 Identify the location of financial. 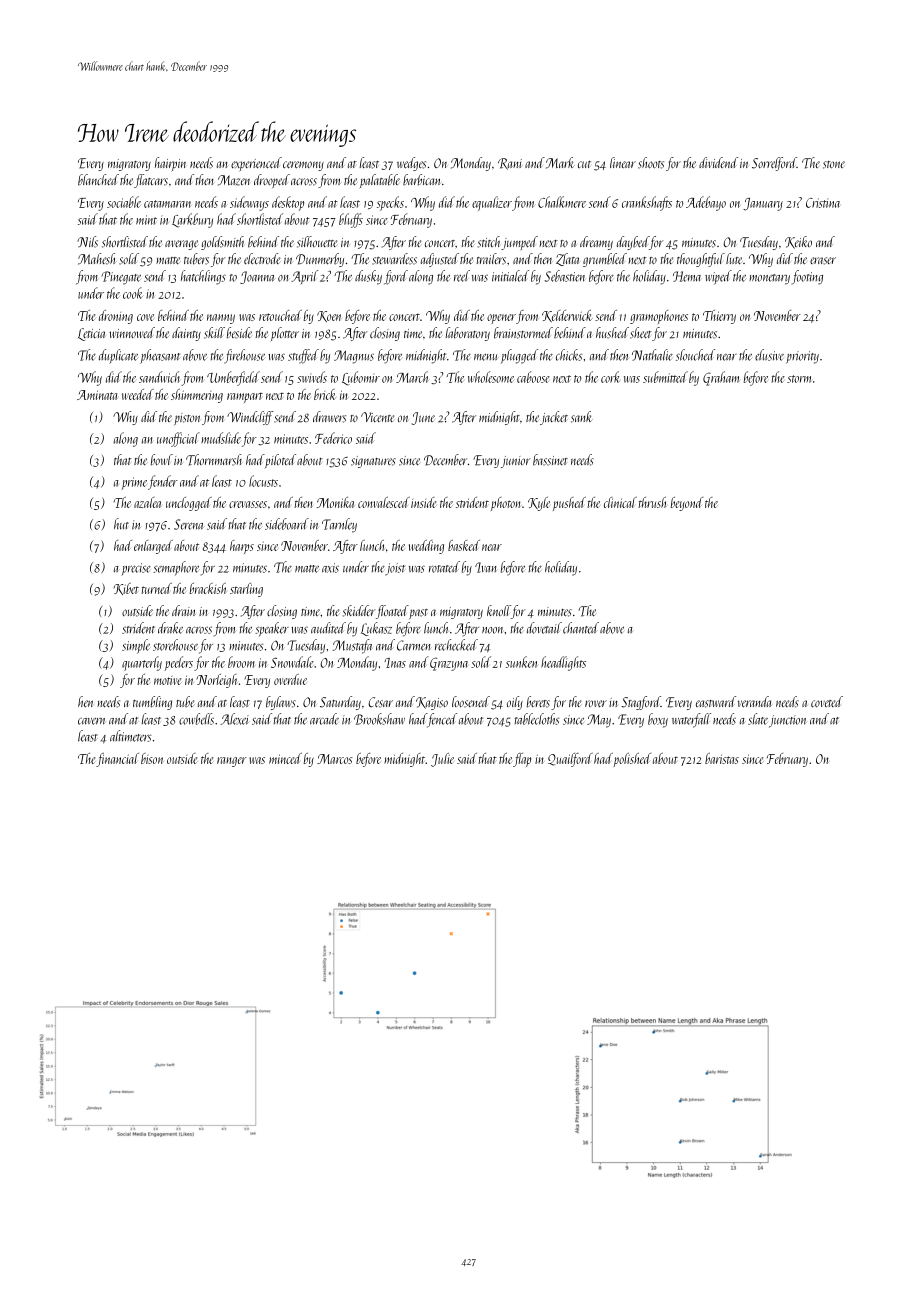
(117, 760).
